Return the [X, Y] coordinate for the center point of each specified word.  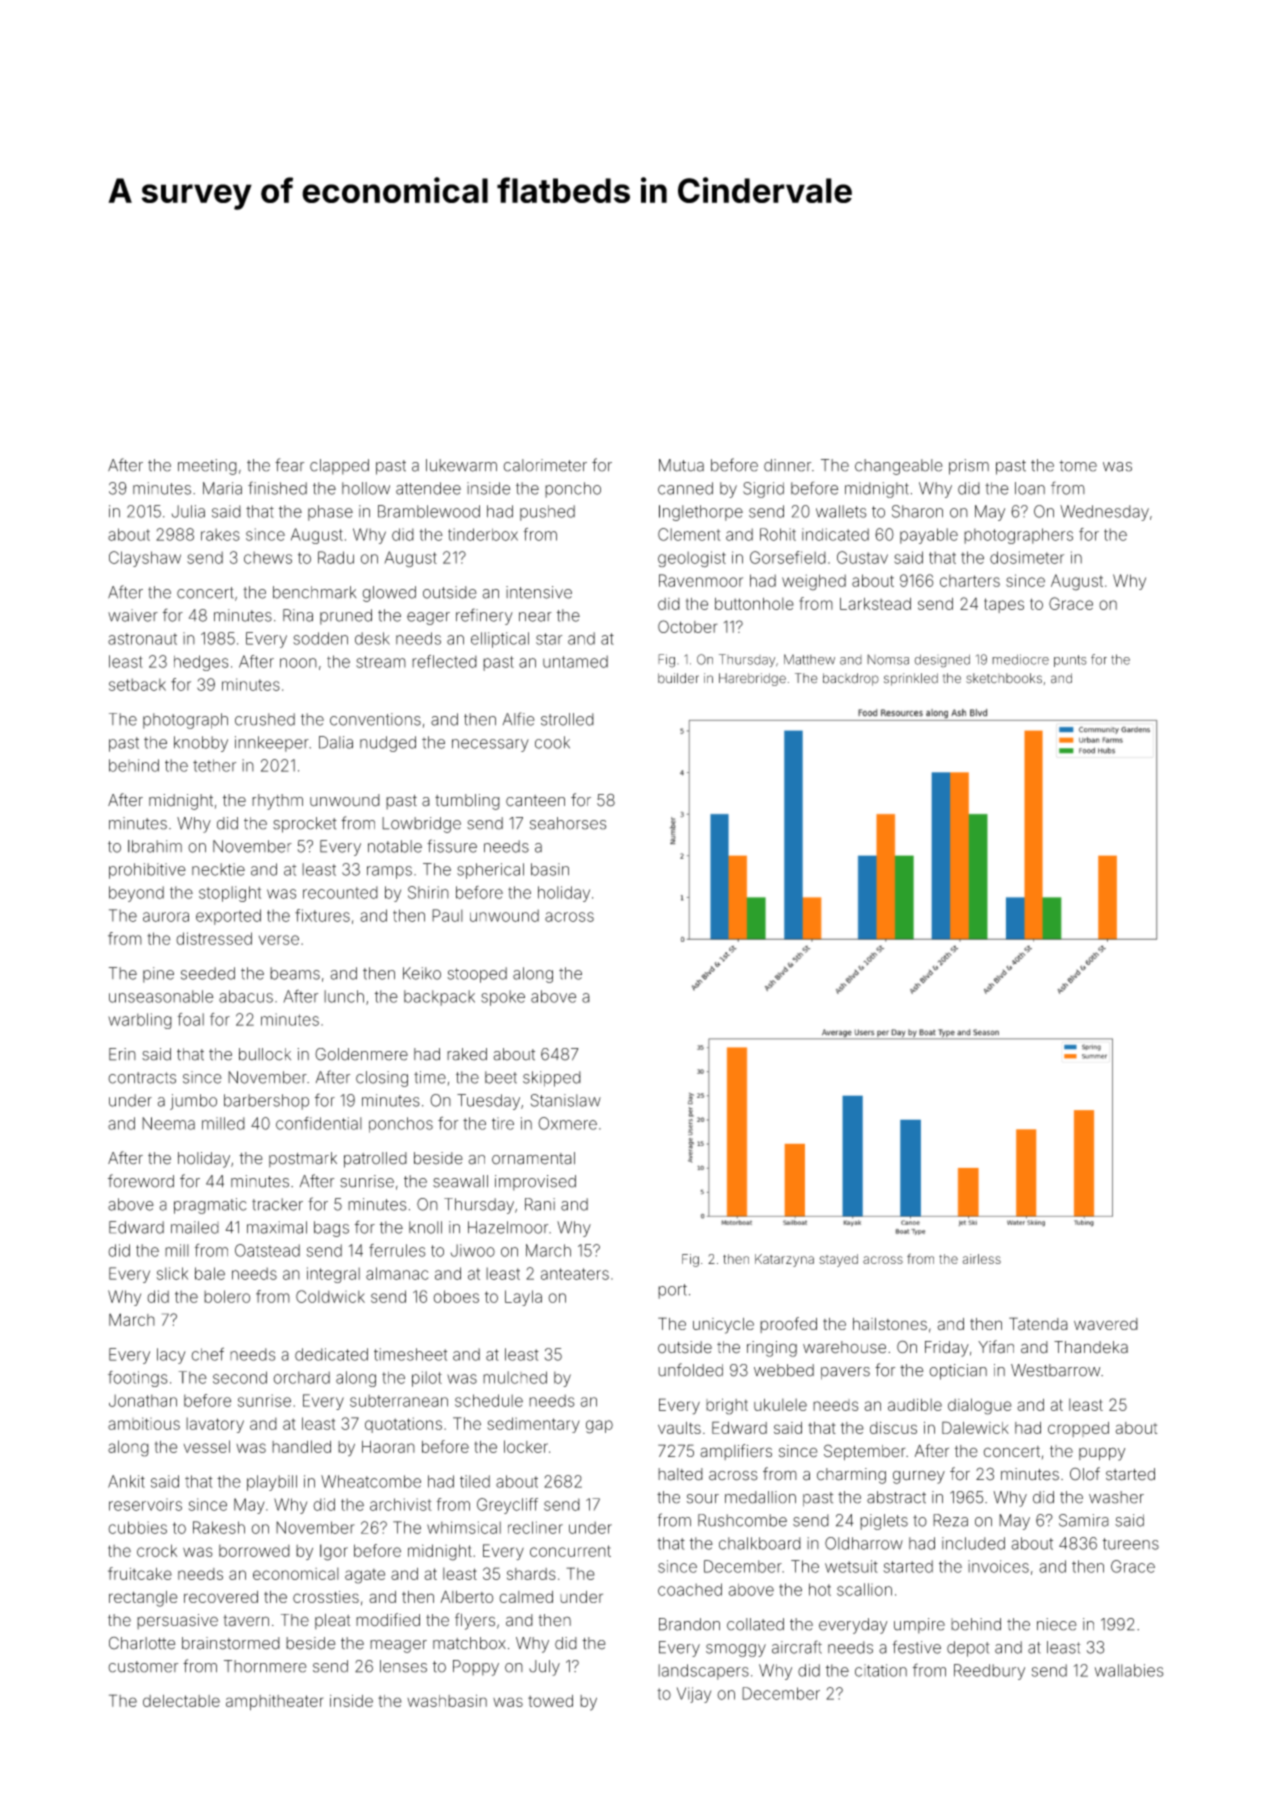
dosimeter [1027, 557]
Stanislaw [566, 1100]
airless [982, 1259]
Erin [122, 1054]
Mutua [681, 465]
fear [289, 465]
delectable [181, 1701]
